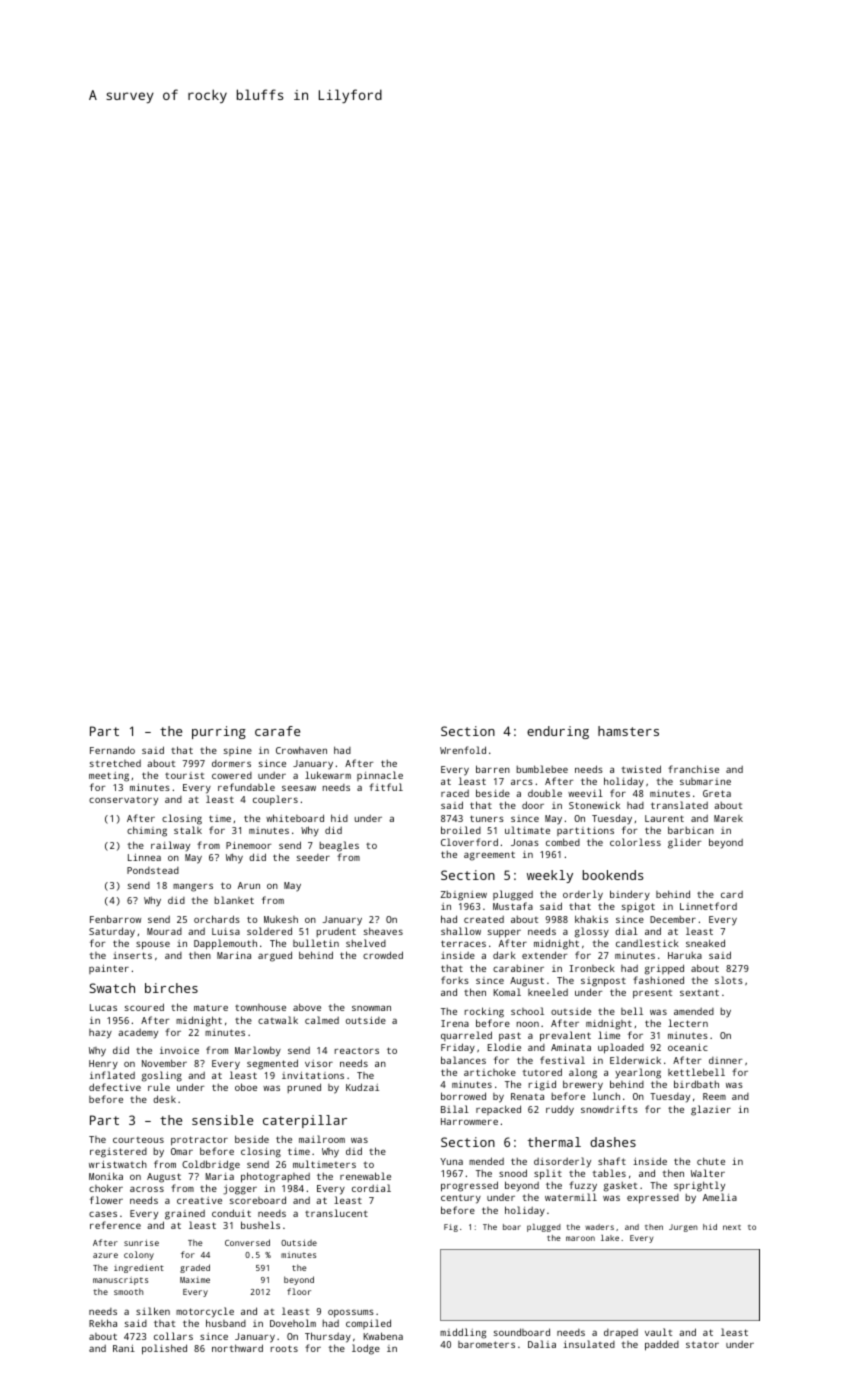 This document has height=1400, width=849. Describe the element at coordinates (159, 1087) in the document. I see `rule` at that location.
